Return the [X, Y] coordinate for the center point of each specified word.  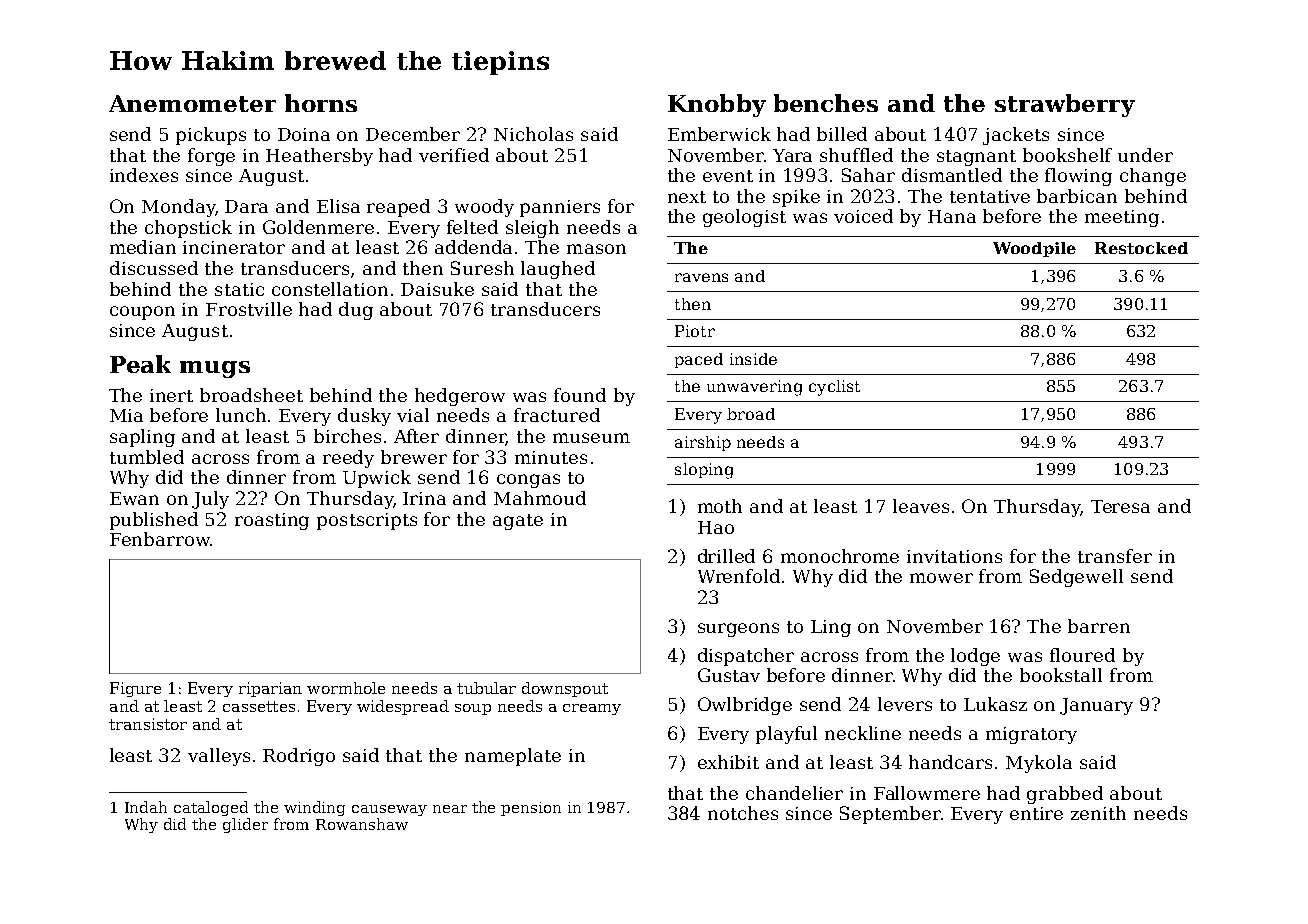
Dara [246, 206]
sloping [704, 471]
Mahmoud [540, 498]
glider [245, 825]
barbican [1077, 196]
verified [454, 155]
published [154, 521]
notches [743, 813]
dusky [364, 417]
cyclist [834, 388]
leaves [921, 506]
